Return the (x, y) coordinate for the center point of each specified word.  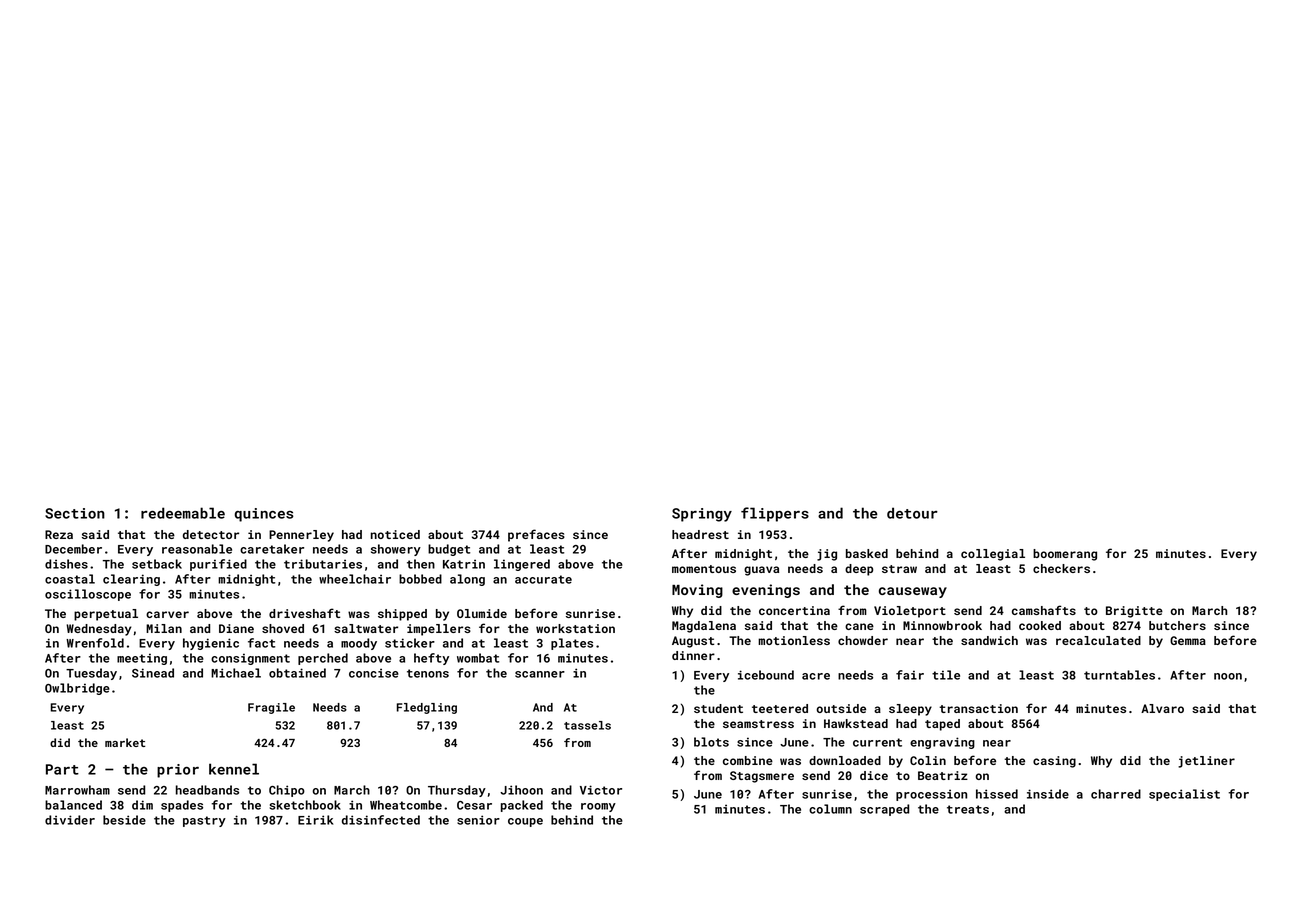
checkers (1061, 568)
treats (968, 809)
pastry (204, 821)
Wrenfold (95, 643)
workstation (575, 628)
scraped (885, 810)
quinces (264, 515)
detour (912, 513)
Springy (702, 515)
